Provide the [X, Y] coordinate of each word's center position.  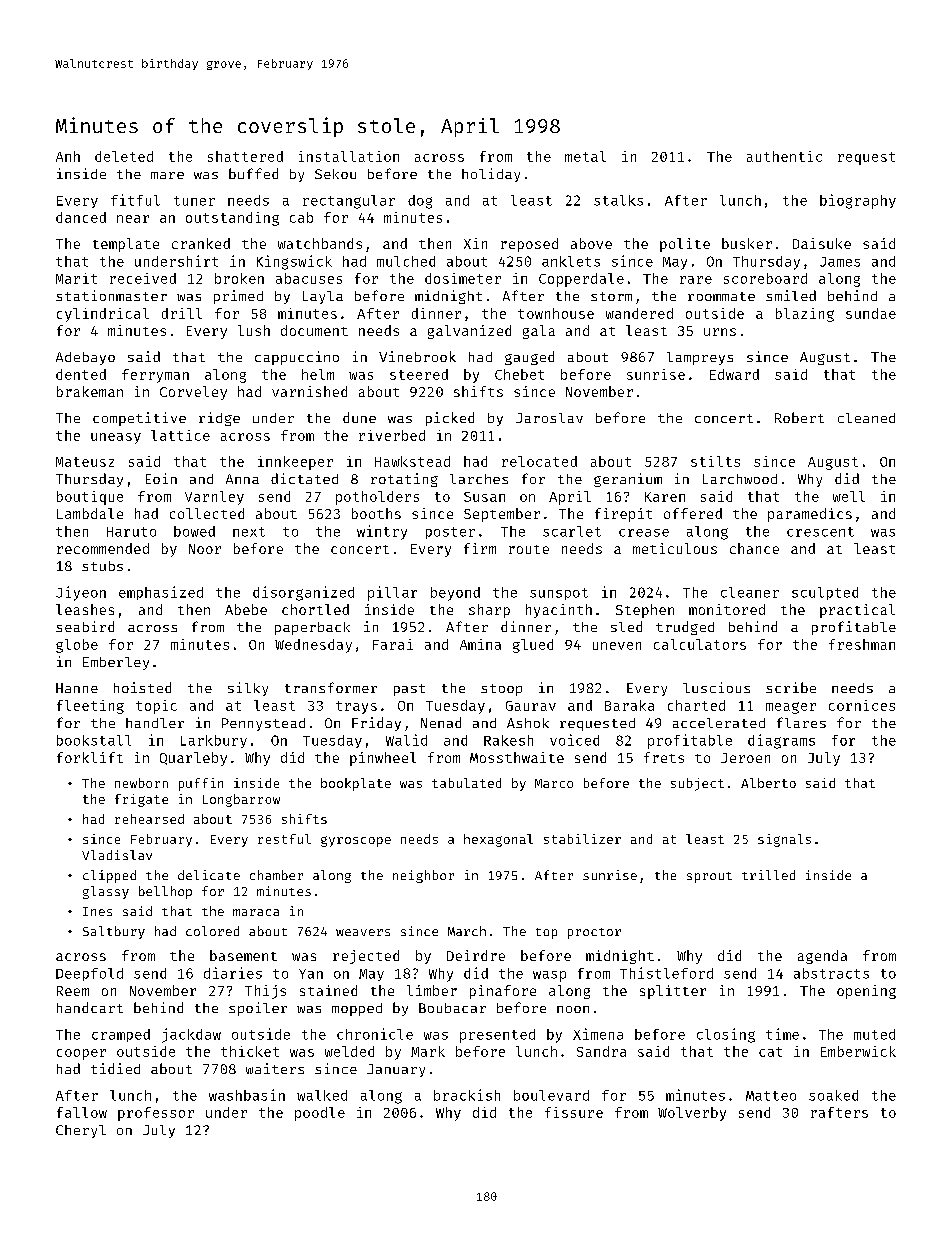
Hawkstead [412, 461]
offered [693, 513]
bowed [194, 531]
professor [156, 1114]
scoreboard [765, 278]
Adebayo [85, 358]
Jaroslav [549, 418]
